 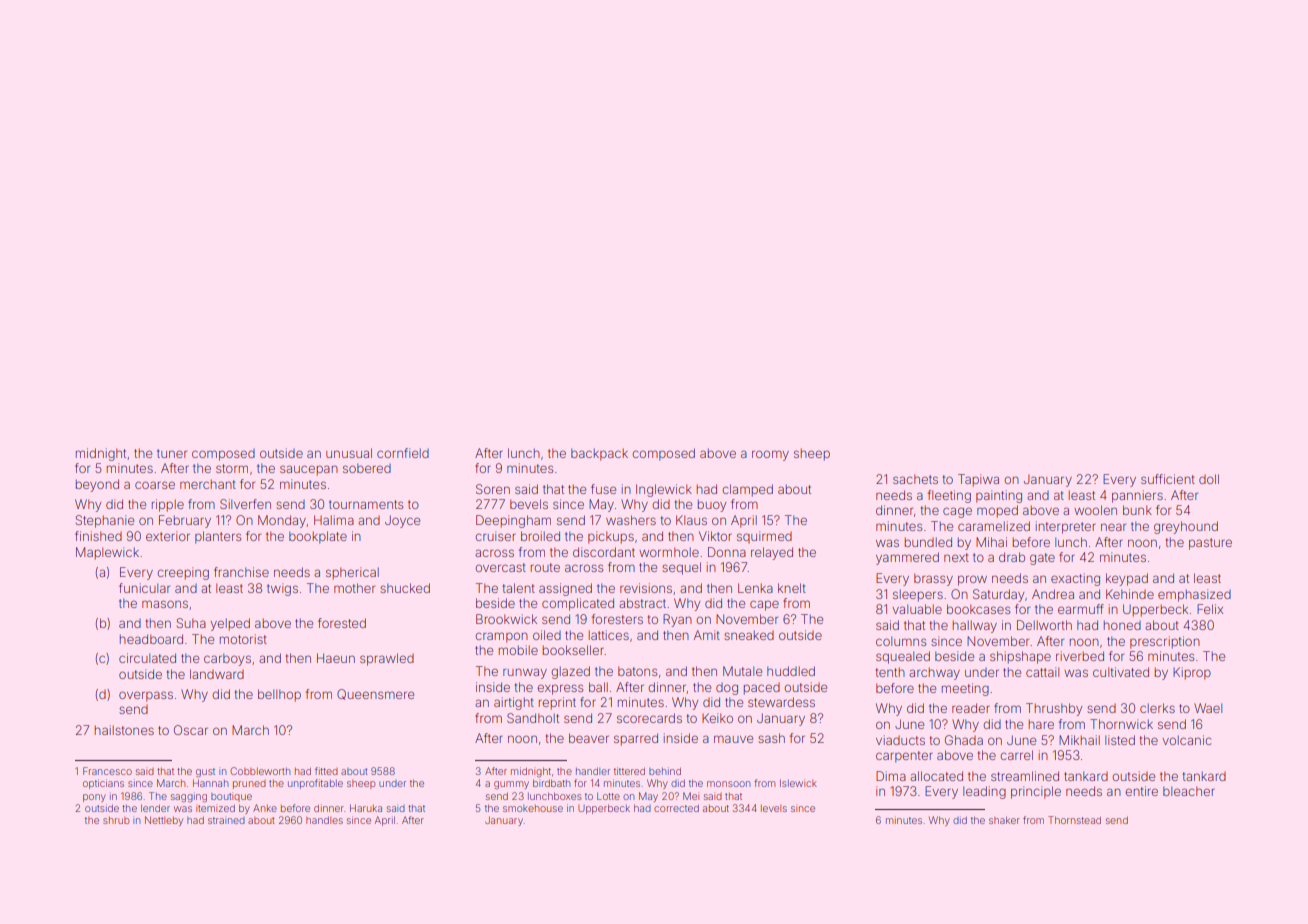 I want to click on tuner, so click(x=172, y=453).
